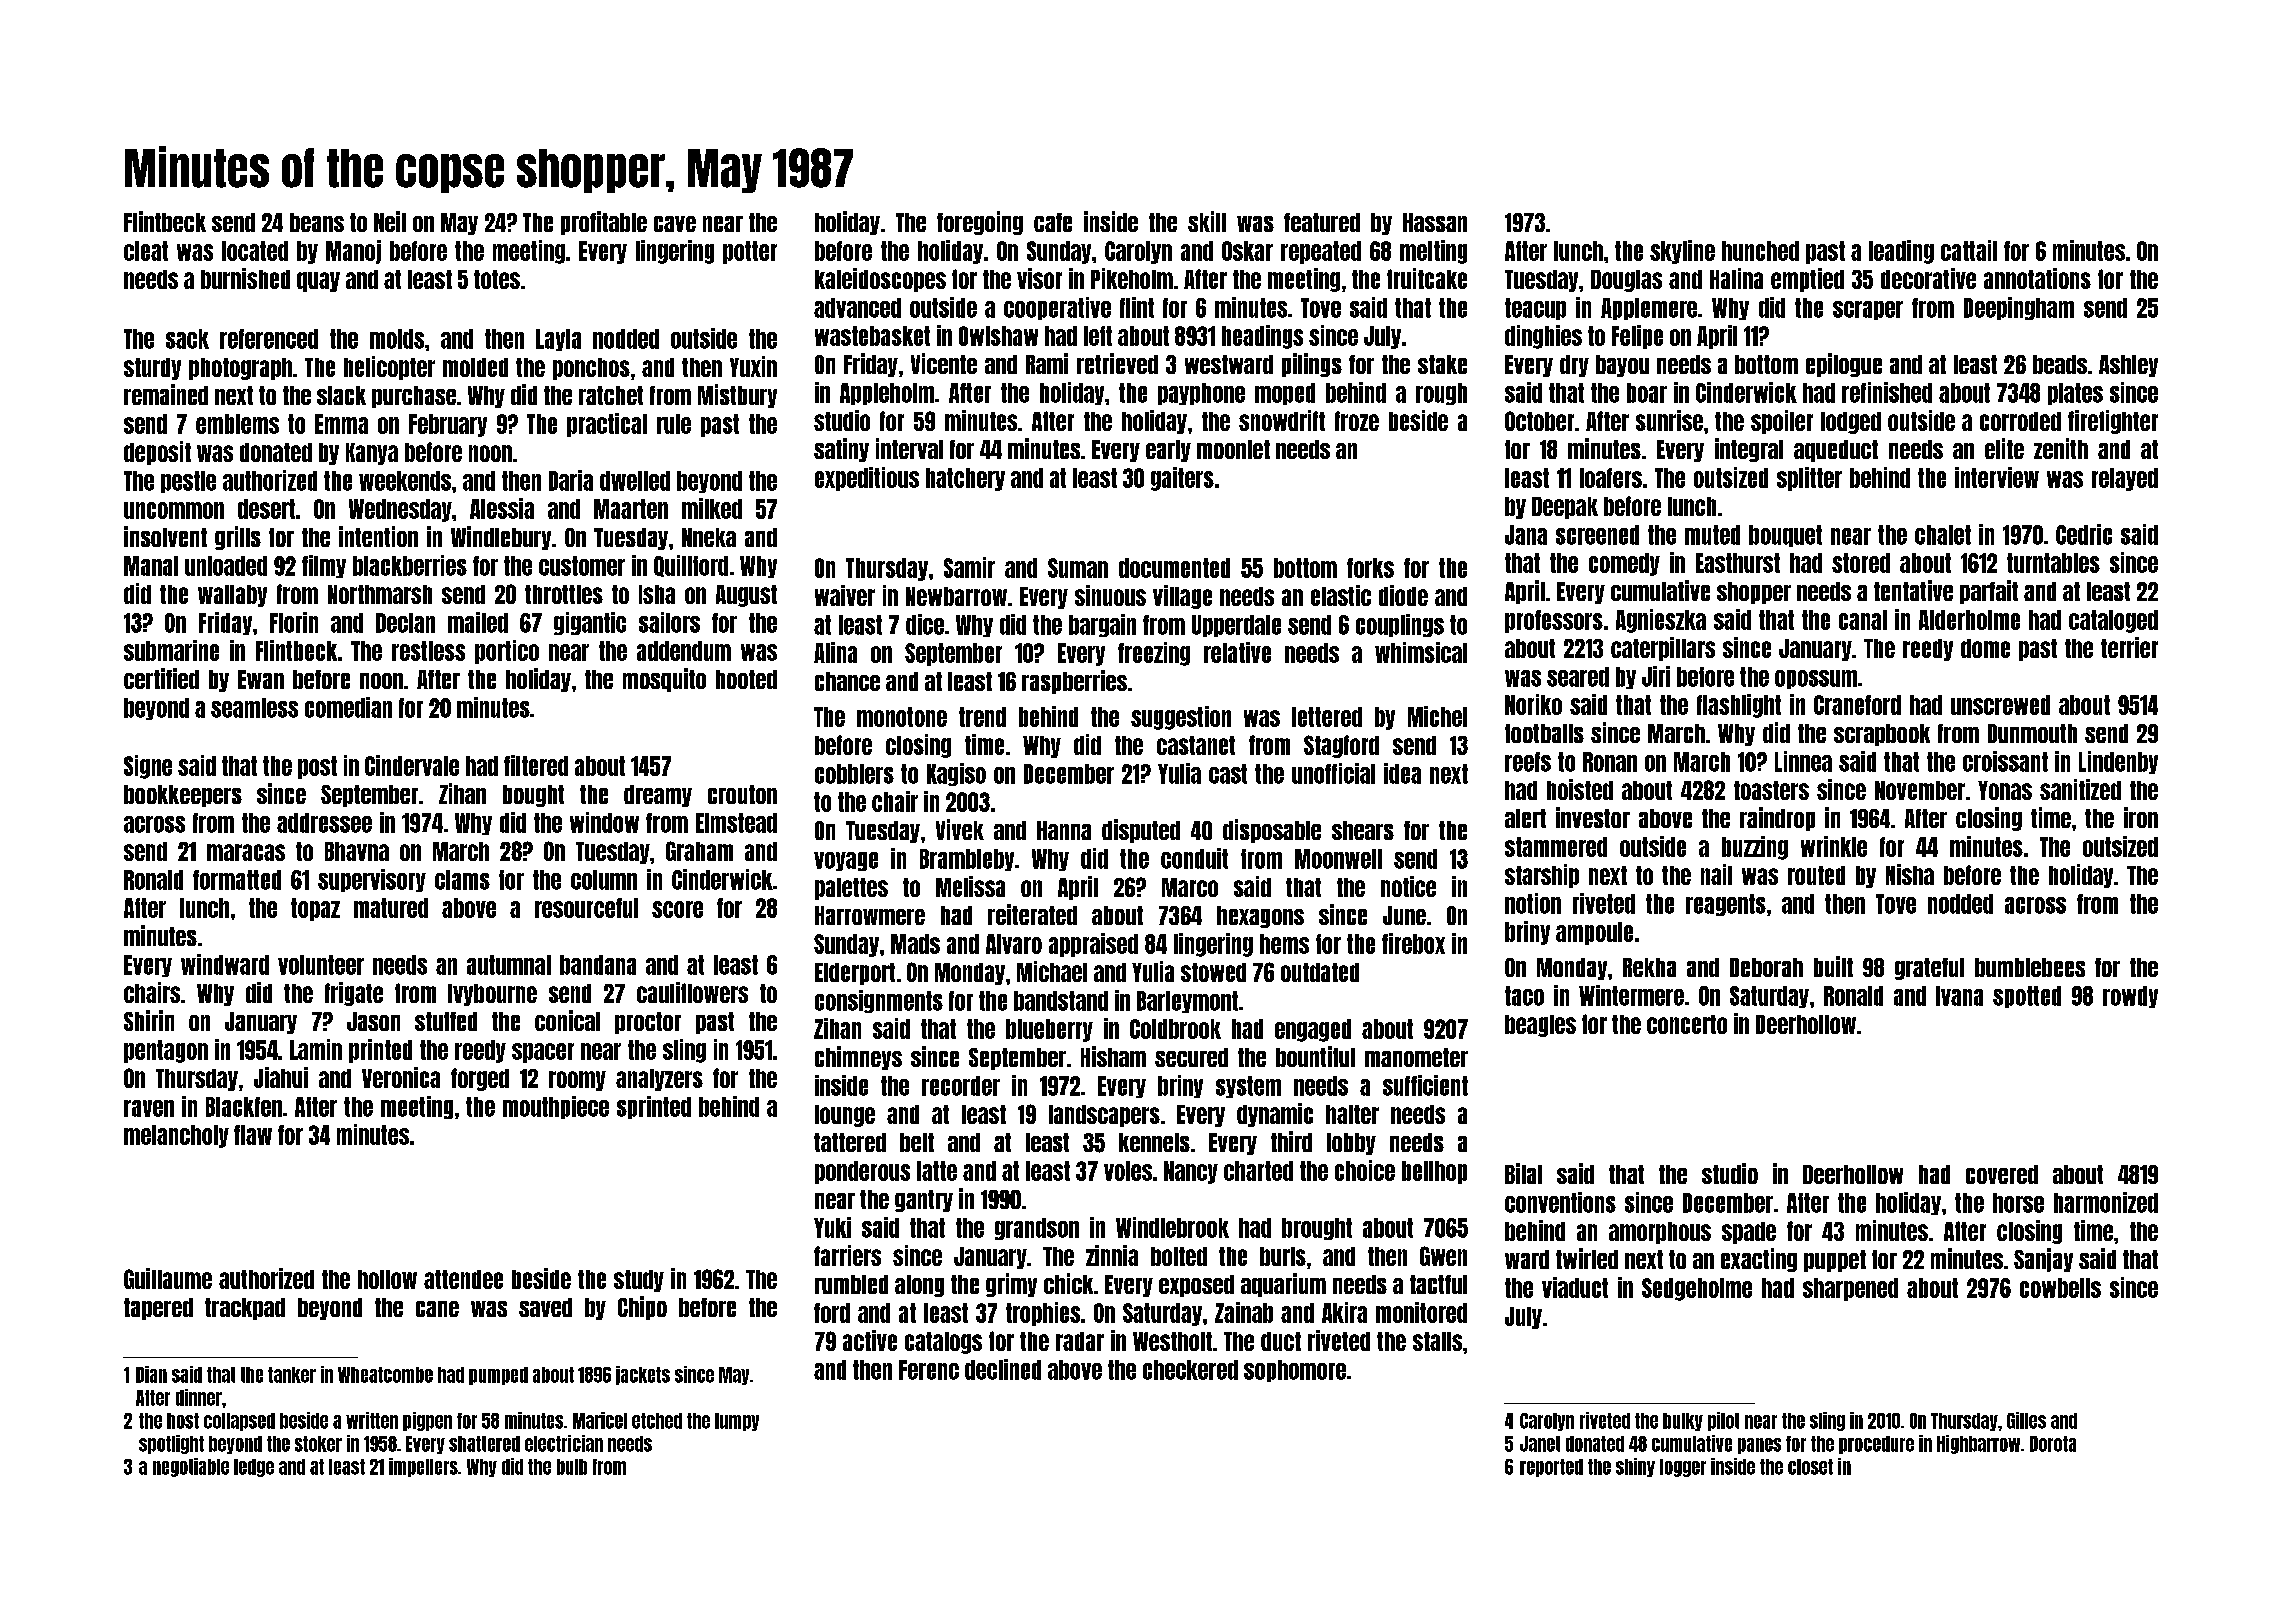  Describe the element at coordinates (2118, 762) in the document. I see `Lindenby` at that location.
